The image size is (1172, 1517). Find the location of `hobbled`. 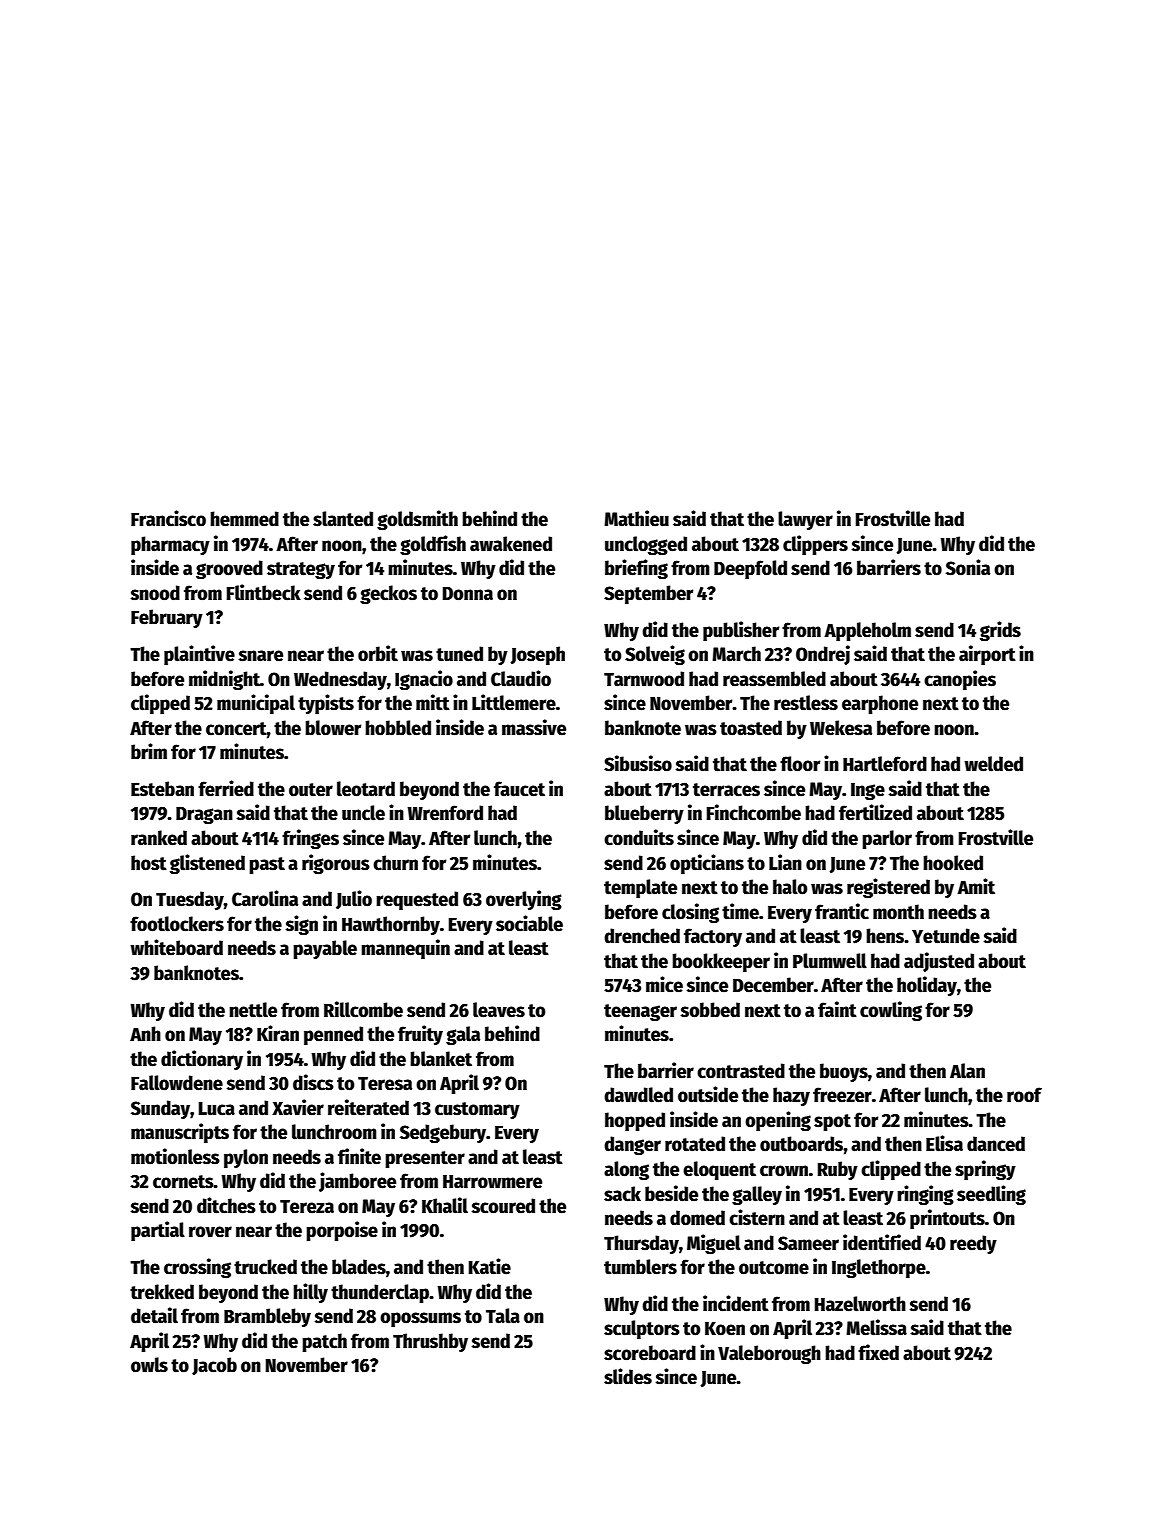

hobbled is located at coordinates (398, 728).
